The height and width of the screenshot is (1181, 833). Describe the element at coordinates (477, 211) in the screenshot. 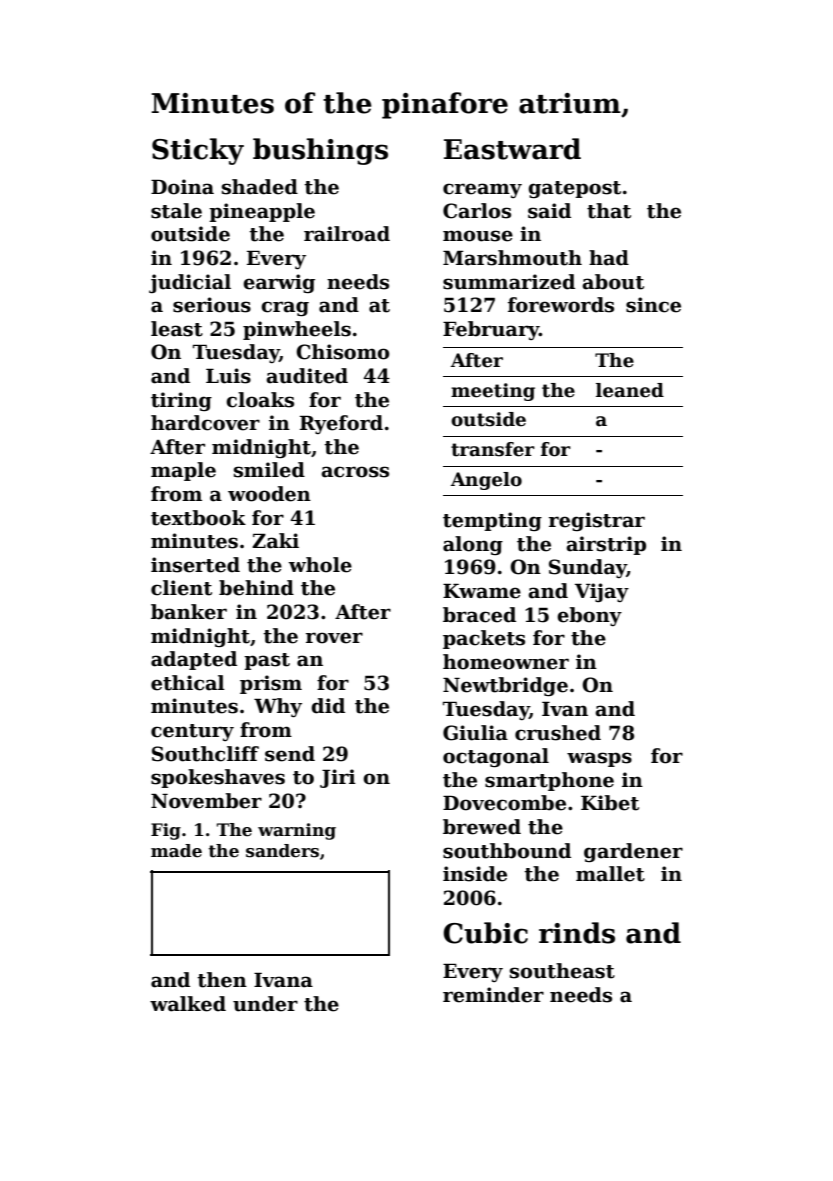

I see `Carlos` at that location.
